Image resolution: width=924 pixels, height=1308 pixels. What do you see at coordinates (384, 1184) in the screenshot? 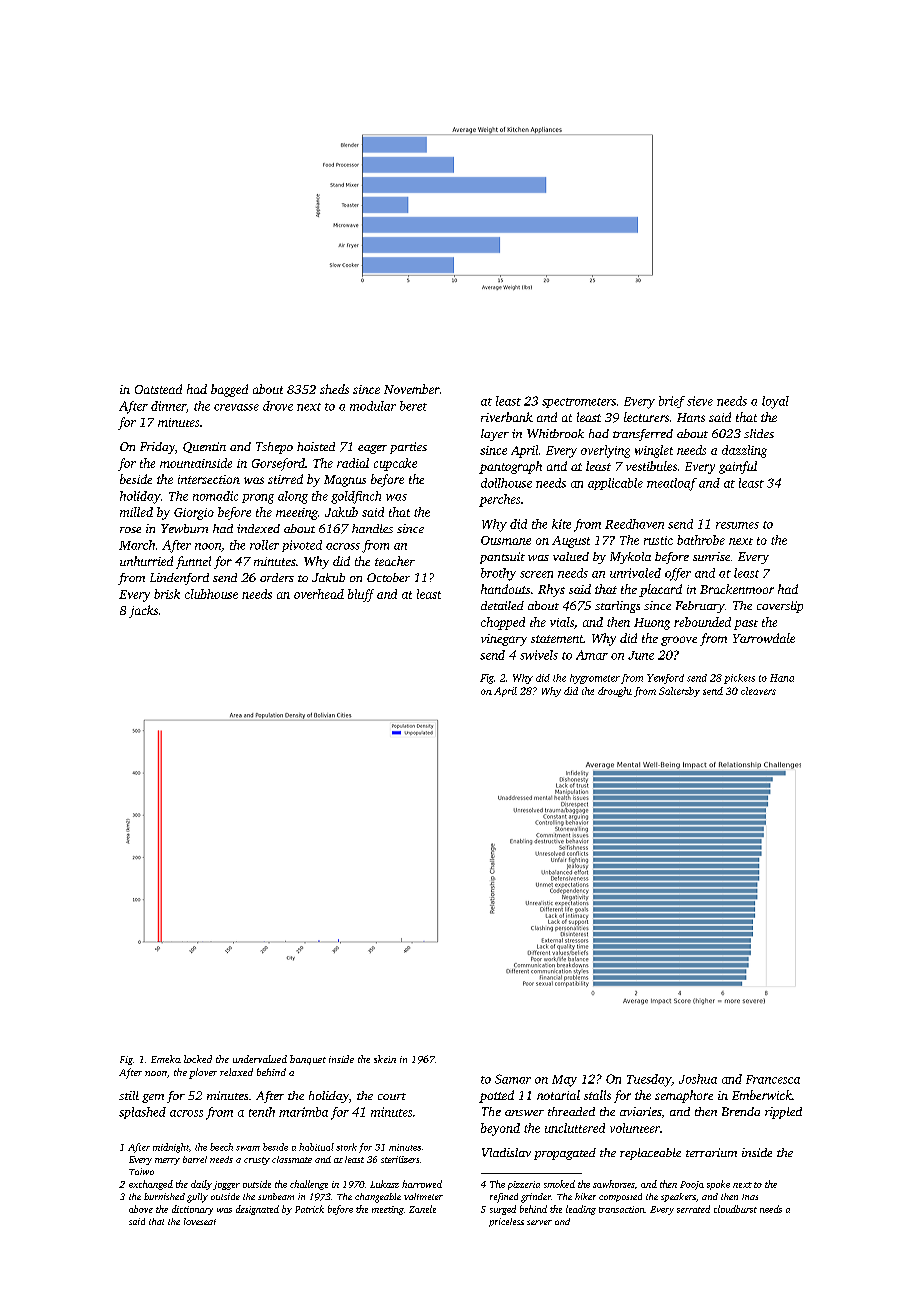
I see `Lukasz` at bounding box center [384, 1184].
